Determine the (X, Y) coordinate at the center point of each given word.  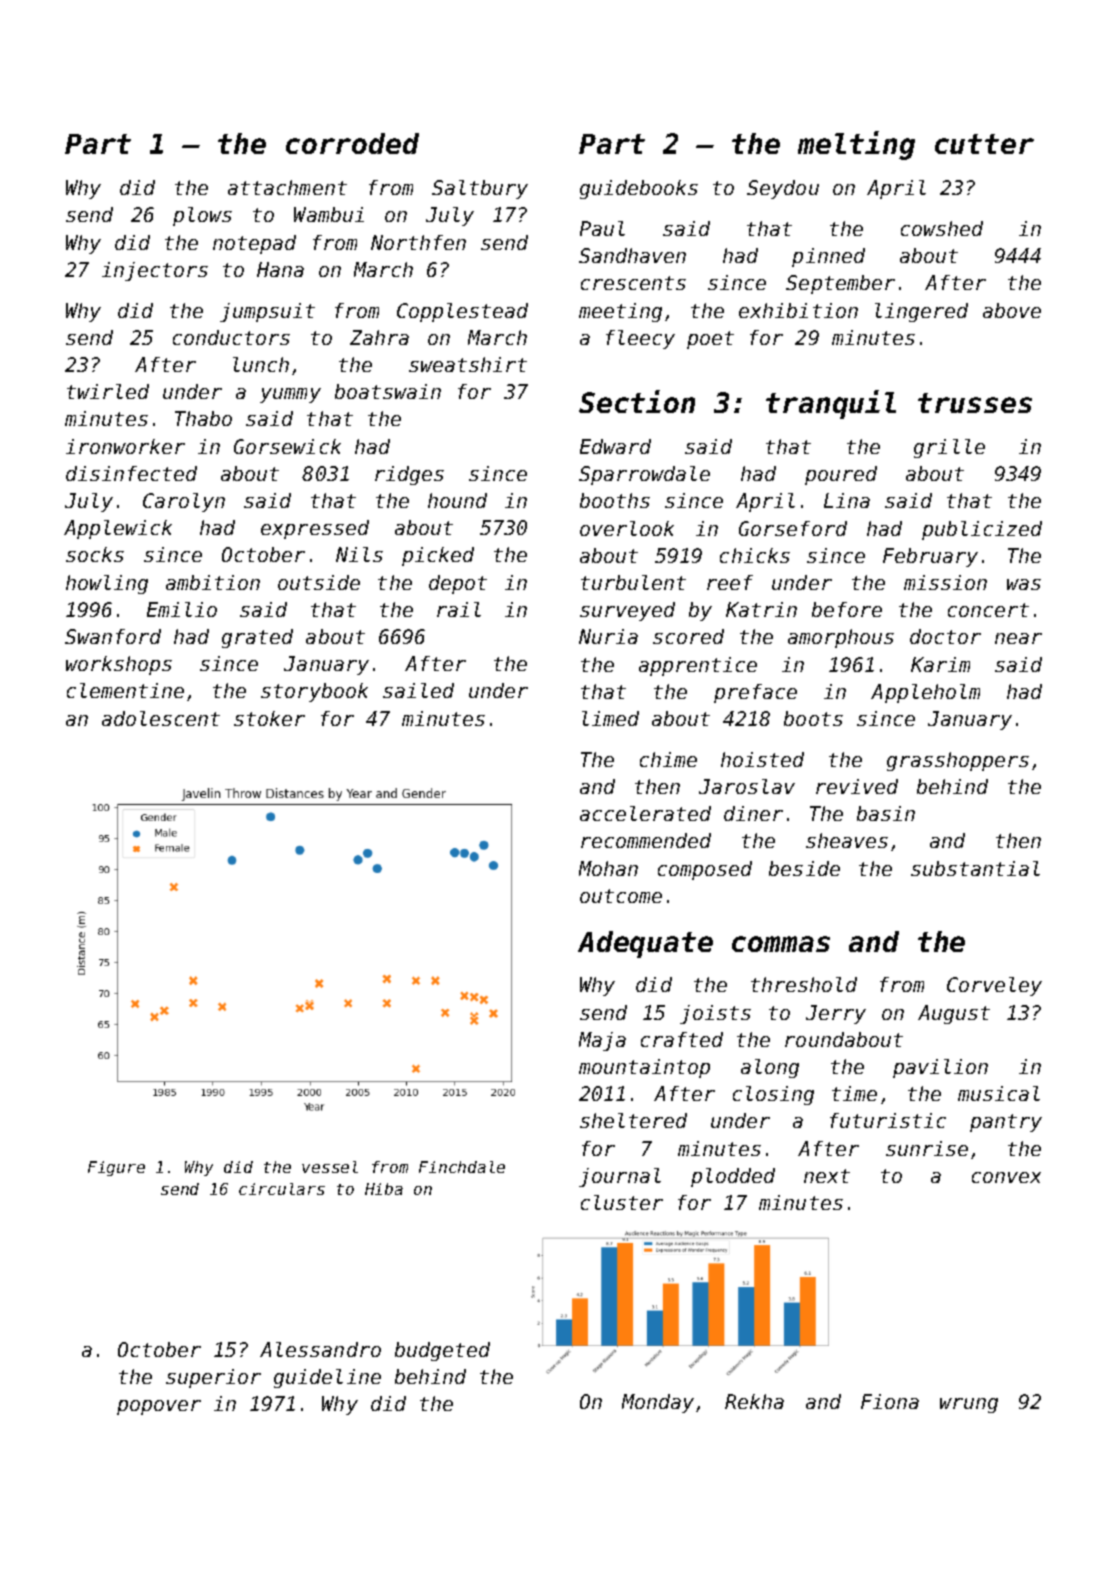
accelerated (645, 813)
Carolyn (184, 502)
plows (202, 216)
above (1012, 310)
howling (107, 584)
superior (213, 1378)
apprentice (698, 666)
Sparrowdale (644, 475)
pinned (828, 257)
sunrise (927, 1148)
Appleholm (925, 693)
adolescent (161, 718)
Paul (602, 228)
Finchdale (462, 1167)
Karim (940, 664)
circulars (282, 1189)
